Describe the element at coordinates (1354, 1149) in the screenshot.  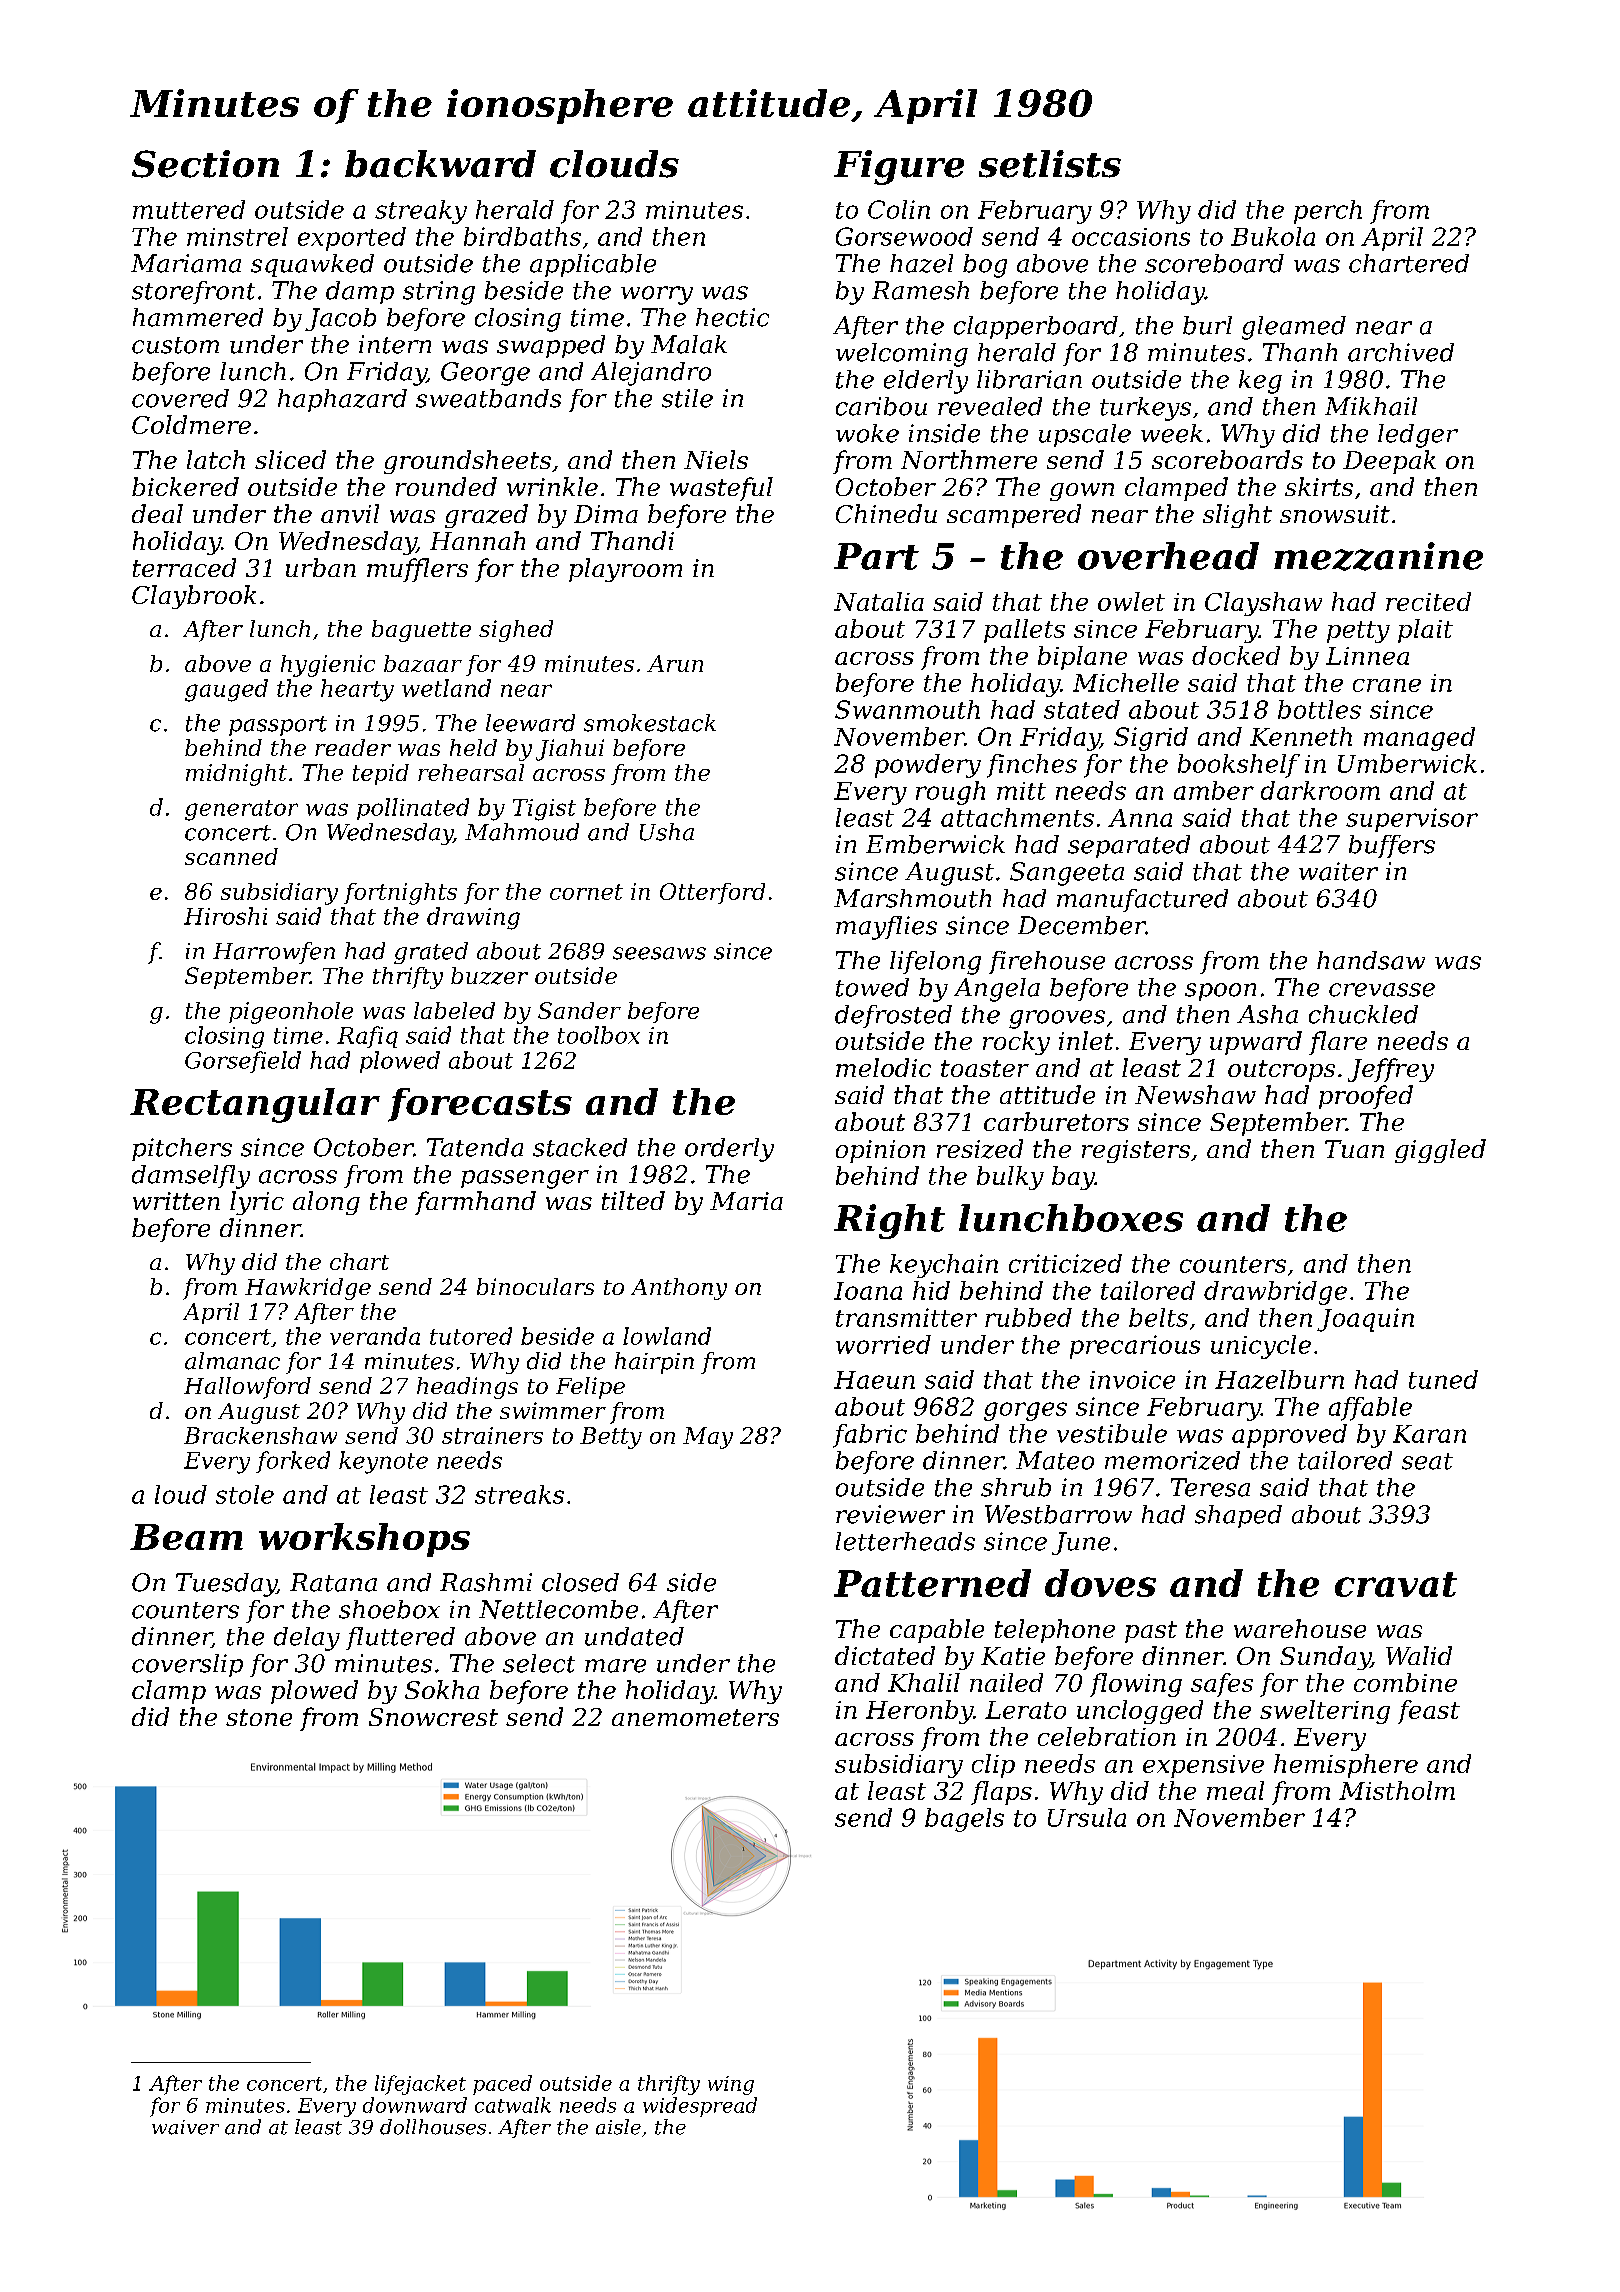
I see `Tuan` at that location.
